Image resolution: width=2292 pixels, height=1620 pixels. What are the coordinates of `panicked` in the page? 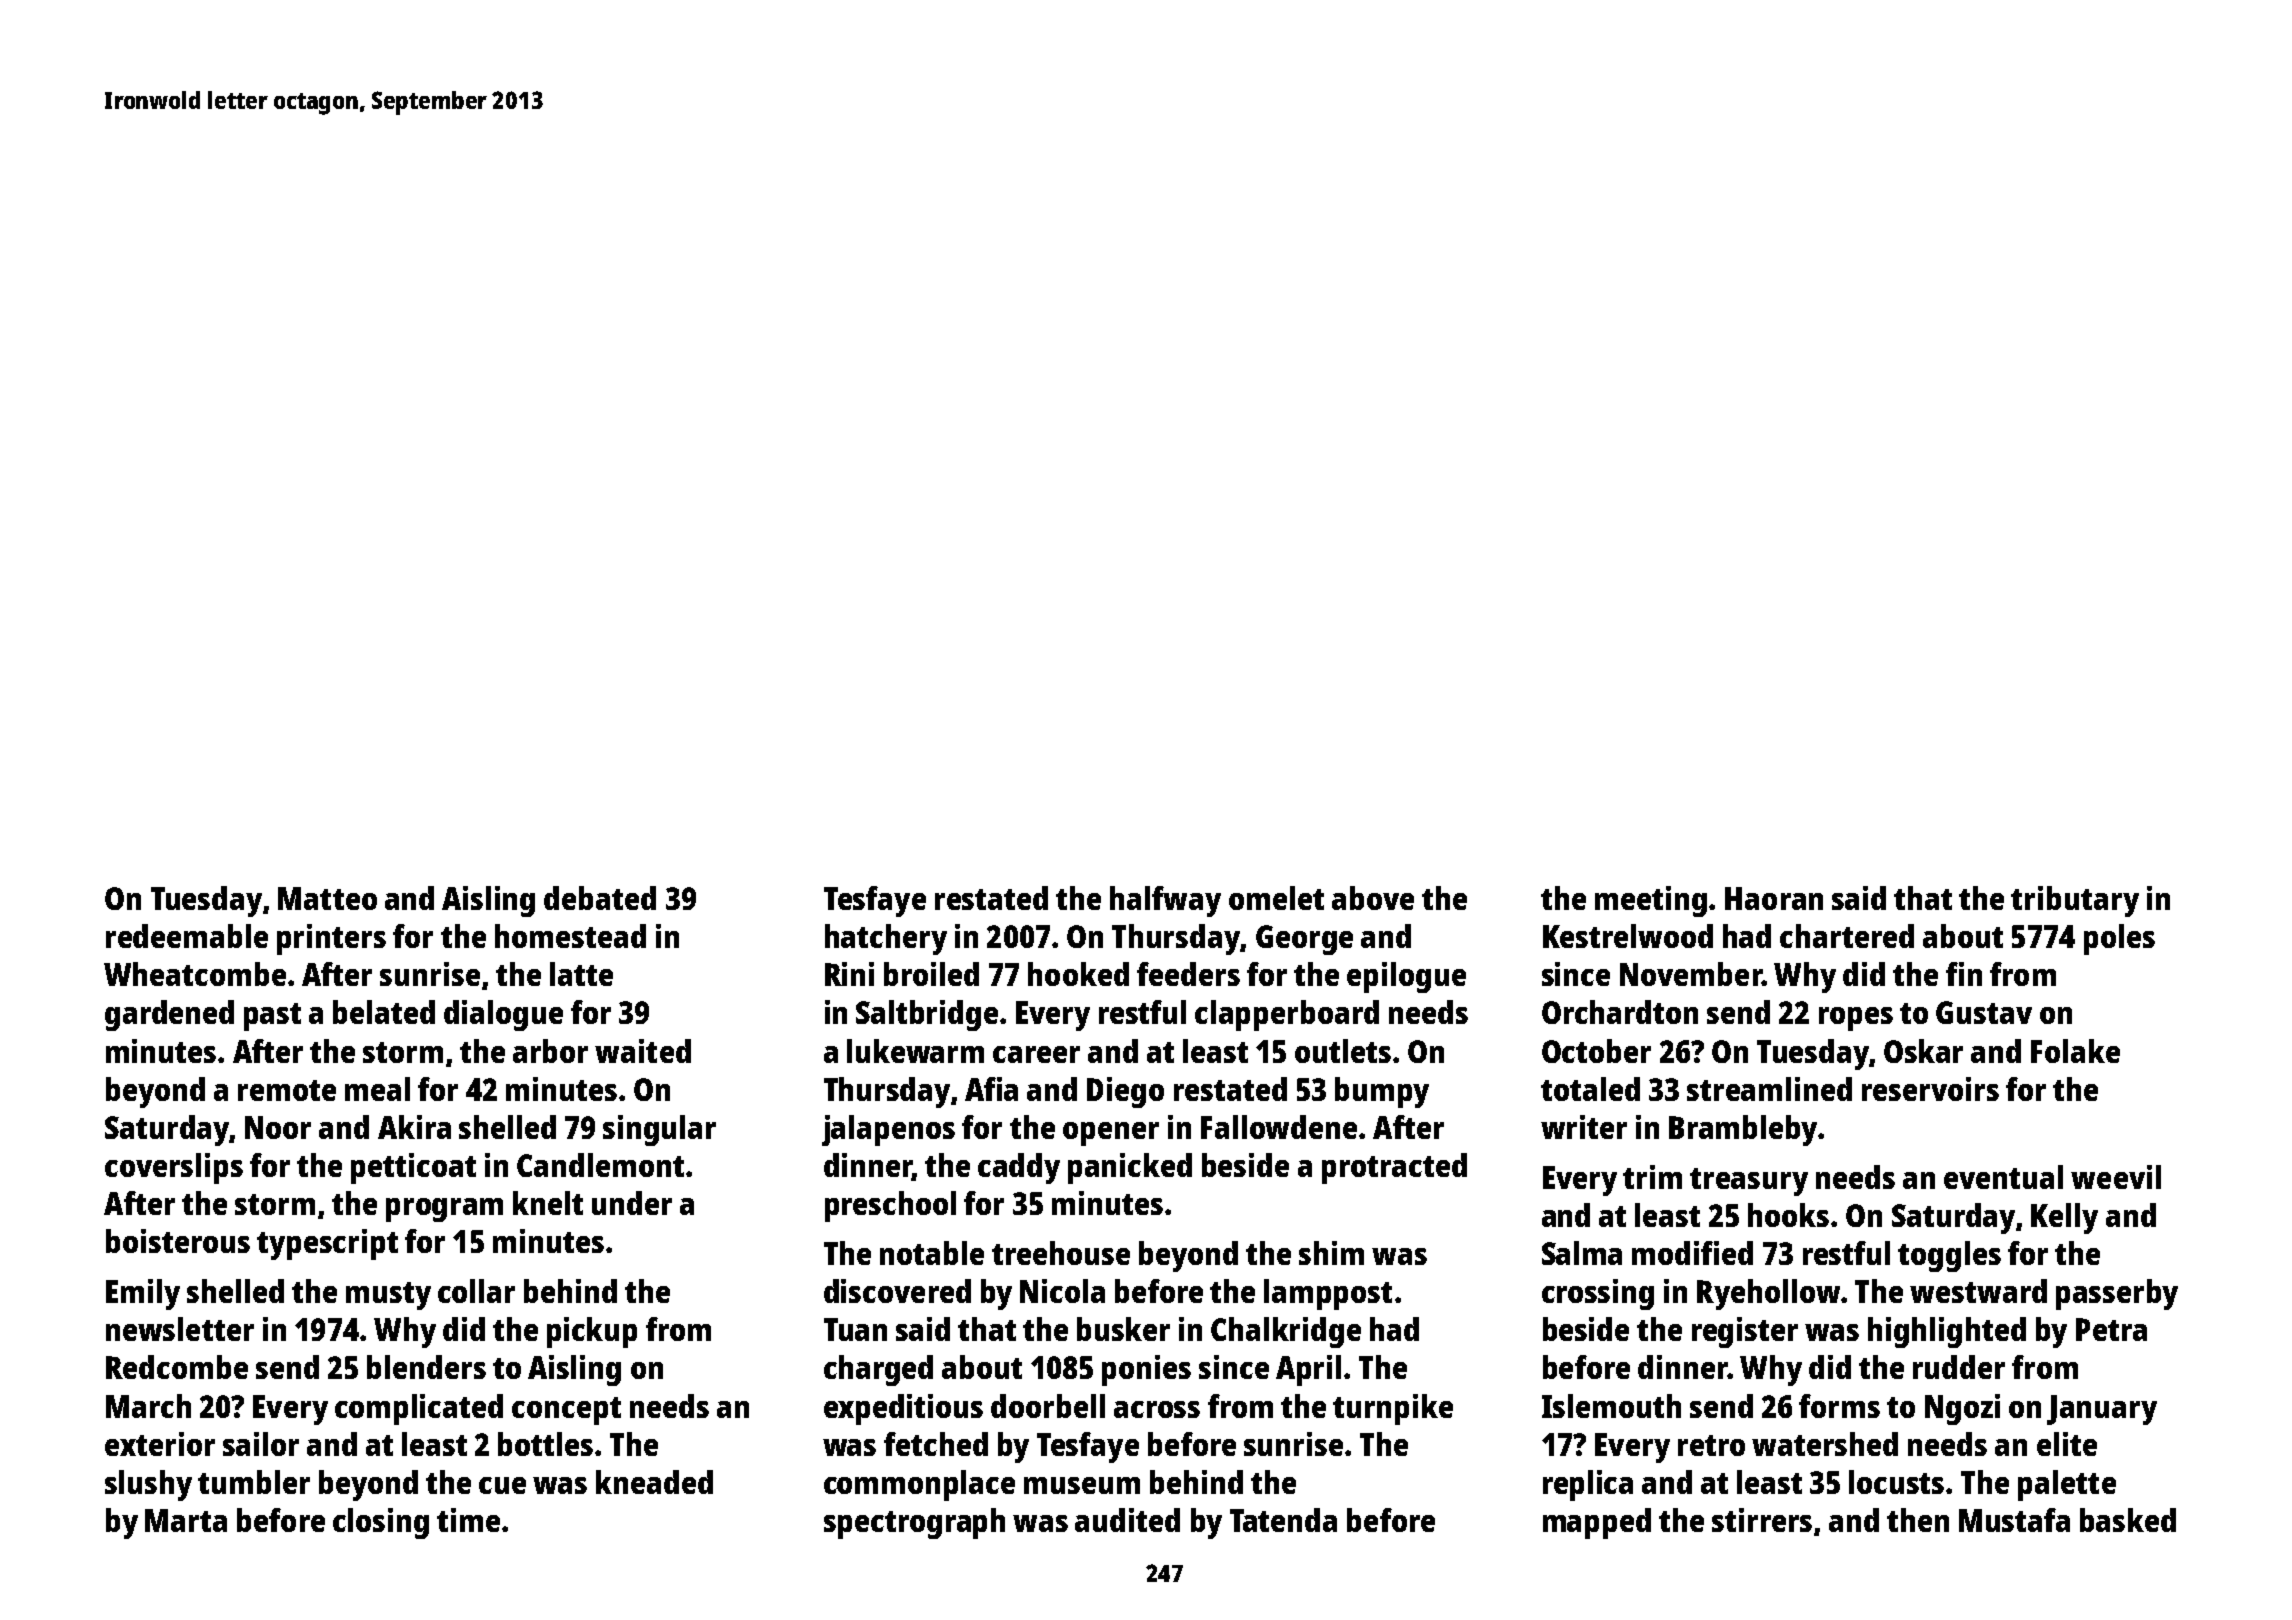 It's located at (1130, 1168).
